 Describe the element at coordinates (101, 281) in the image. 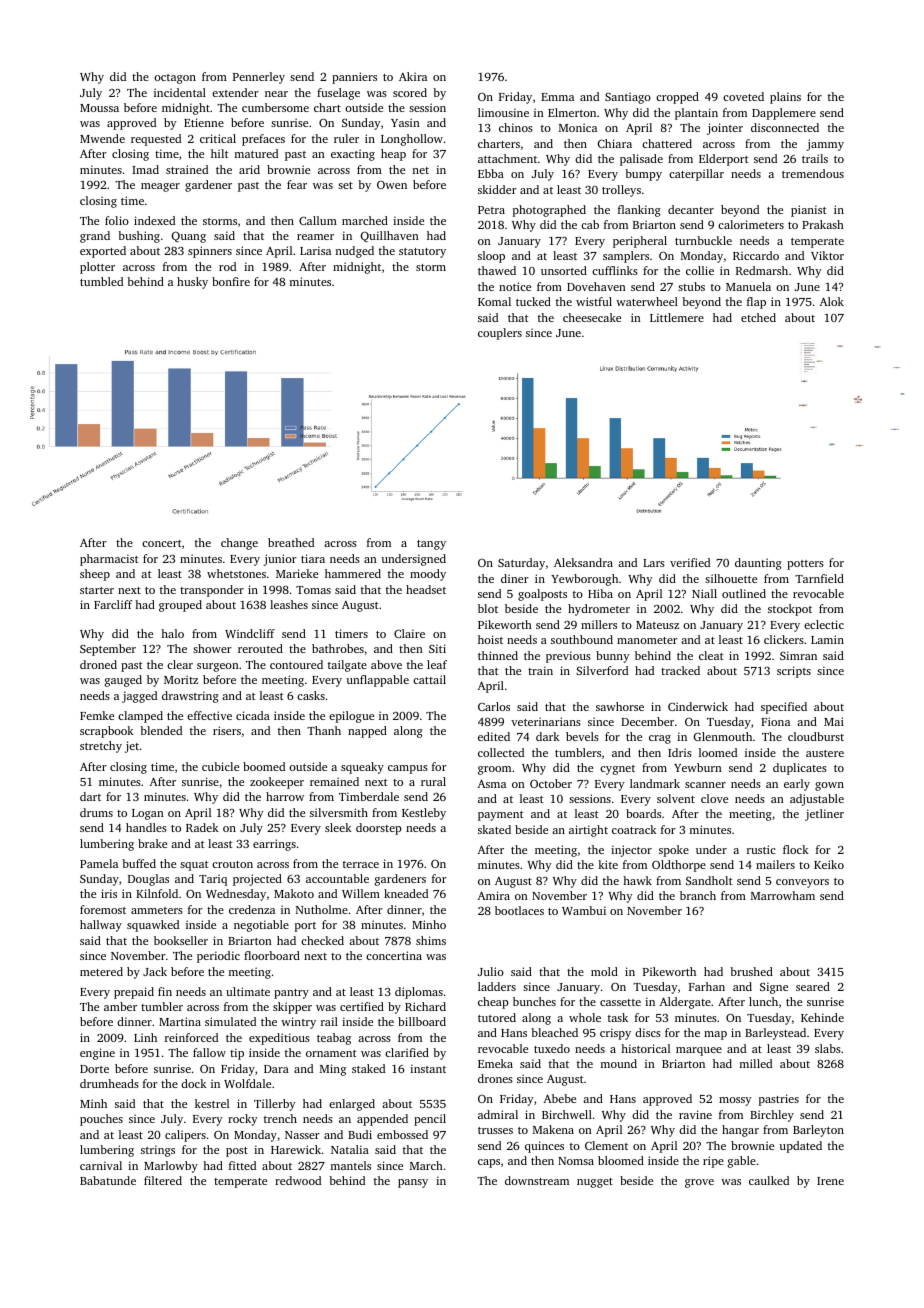

I see `tumbled` at that location.
